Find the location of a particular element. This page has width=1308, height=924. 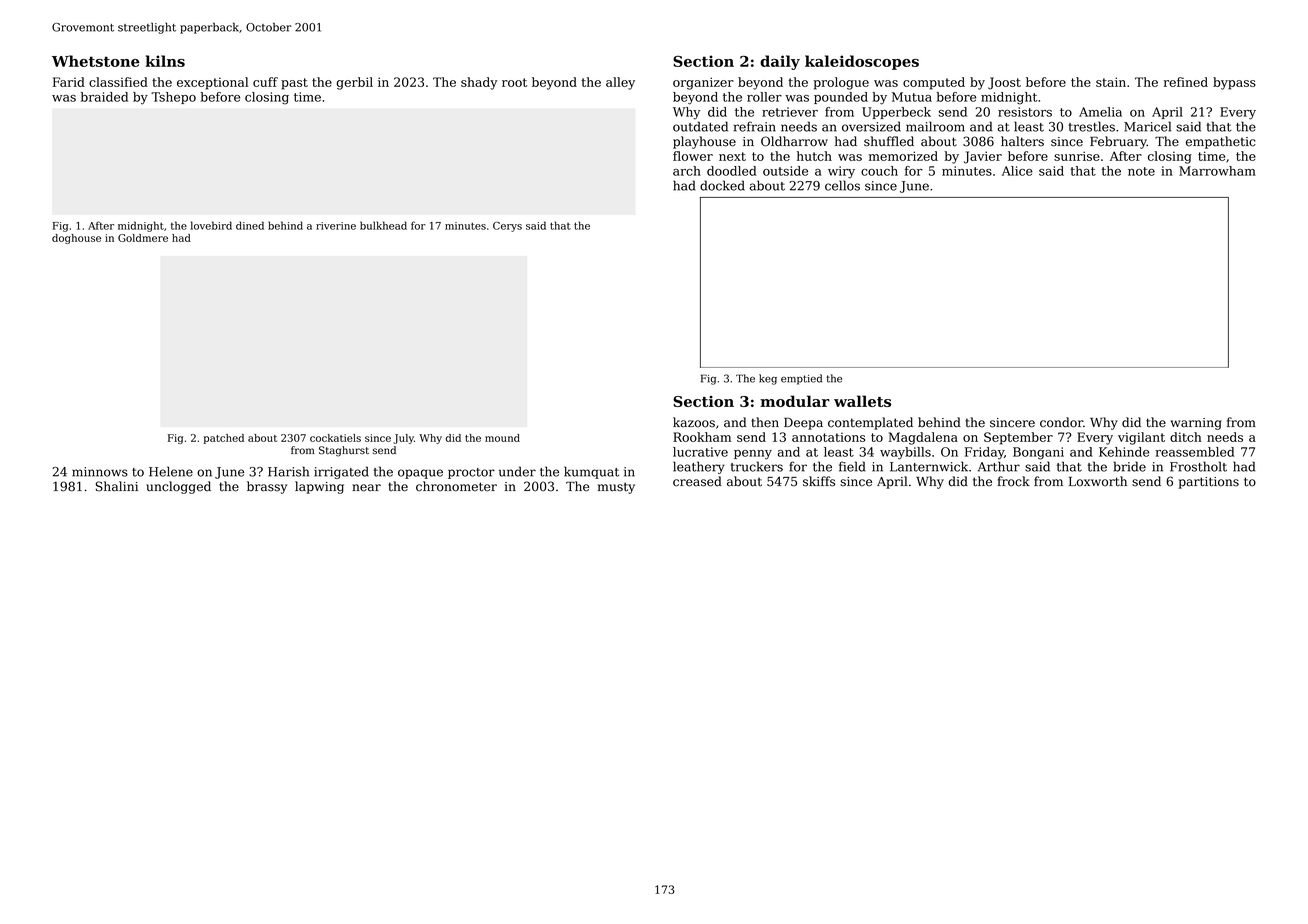

warning is located at coordinates (1196, 424).
